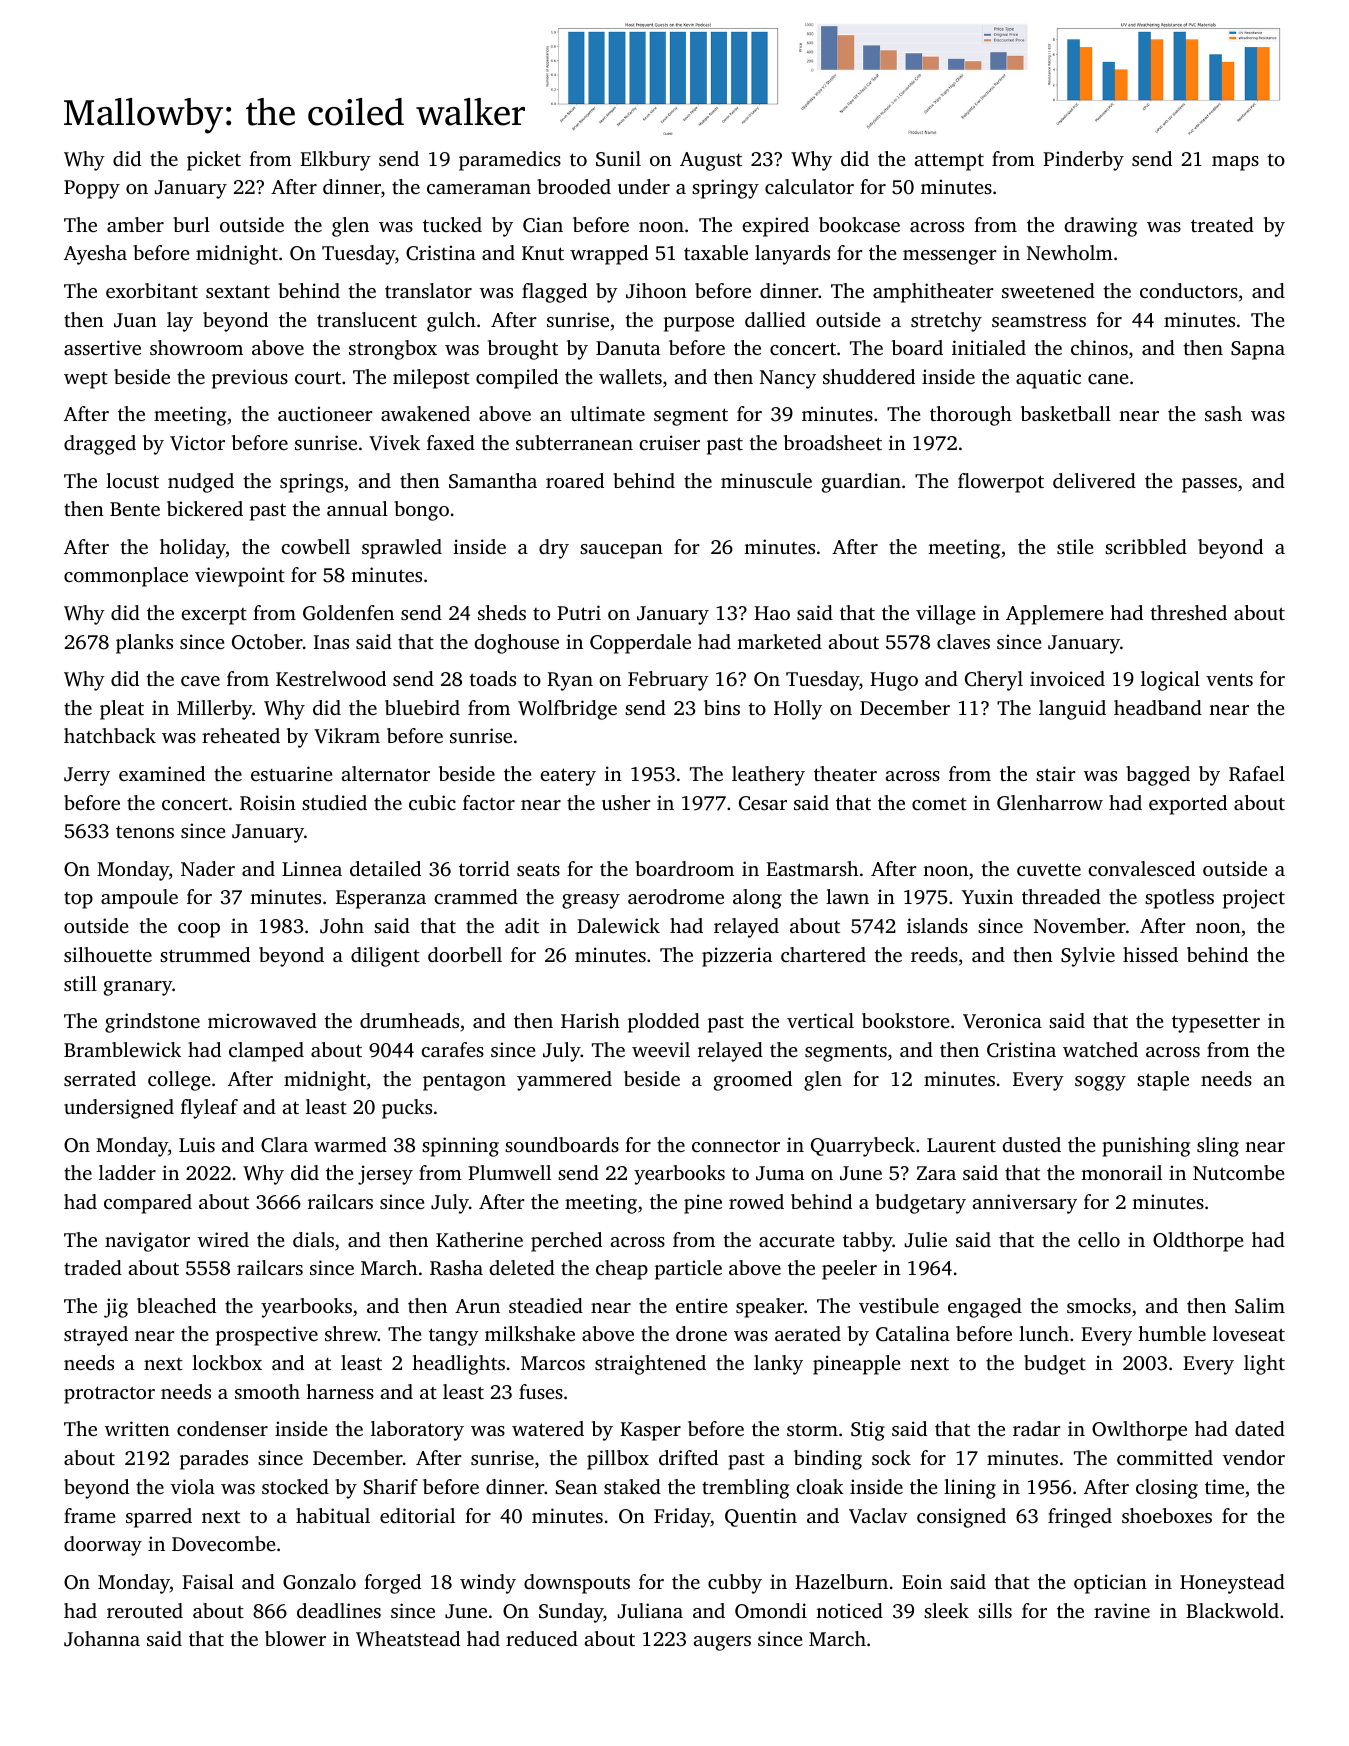 This page has width=1349, height=1746. I want to click on Copperdale, so click(640, 644).
